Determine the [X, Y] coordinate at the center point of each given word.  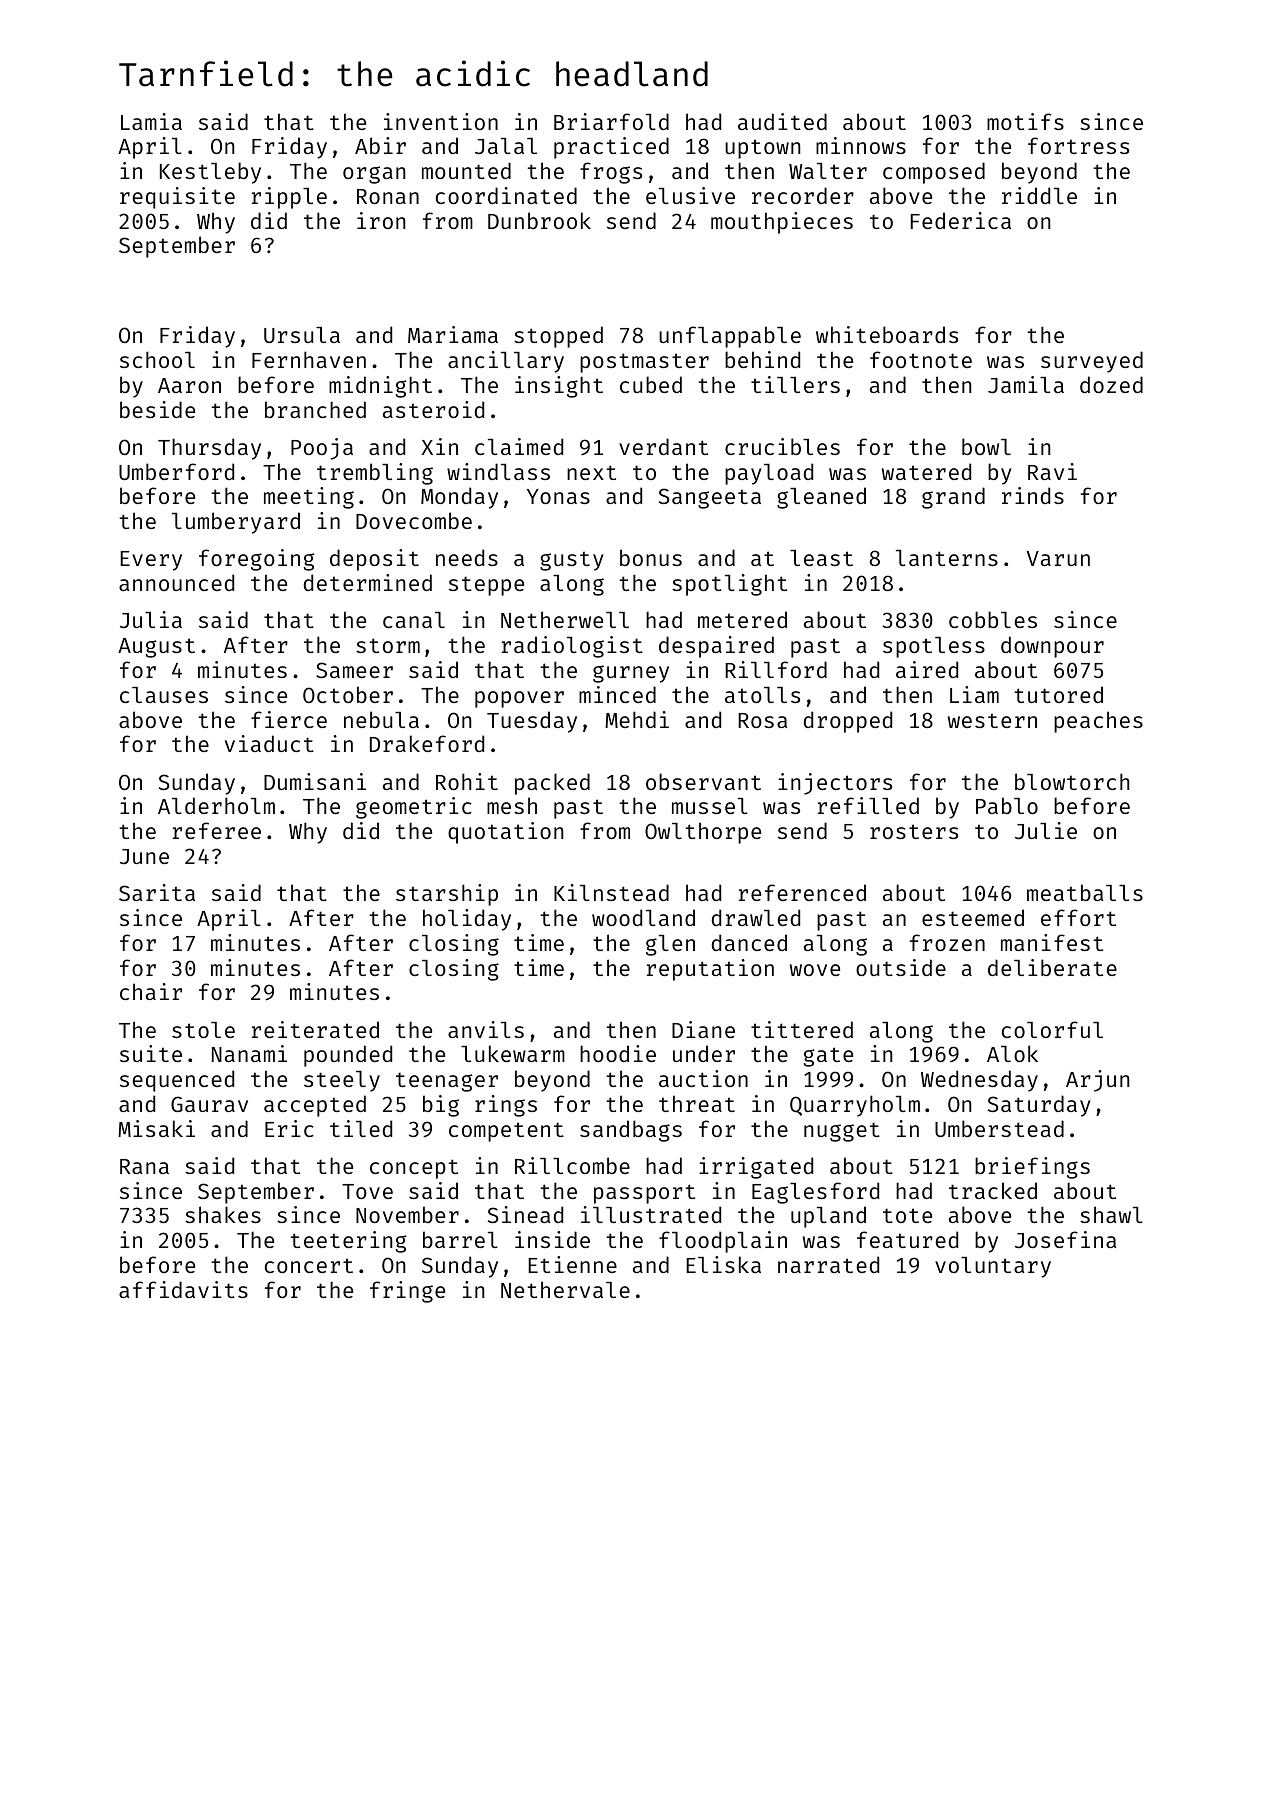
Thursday [209, 449]
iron [381, 220]
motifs [1025, 121]
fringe [407, 1292]
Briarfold [611, 121]
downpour [1052, 647]
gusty [572, 561]
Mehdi [637, 719]
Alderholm [216, 805]
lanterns [947, 558]
